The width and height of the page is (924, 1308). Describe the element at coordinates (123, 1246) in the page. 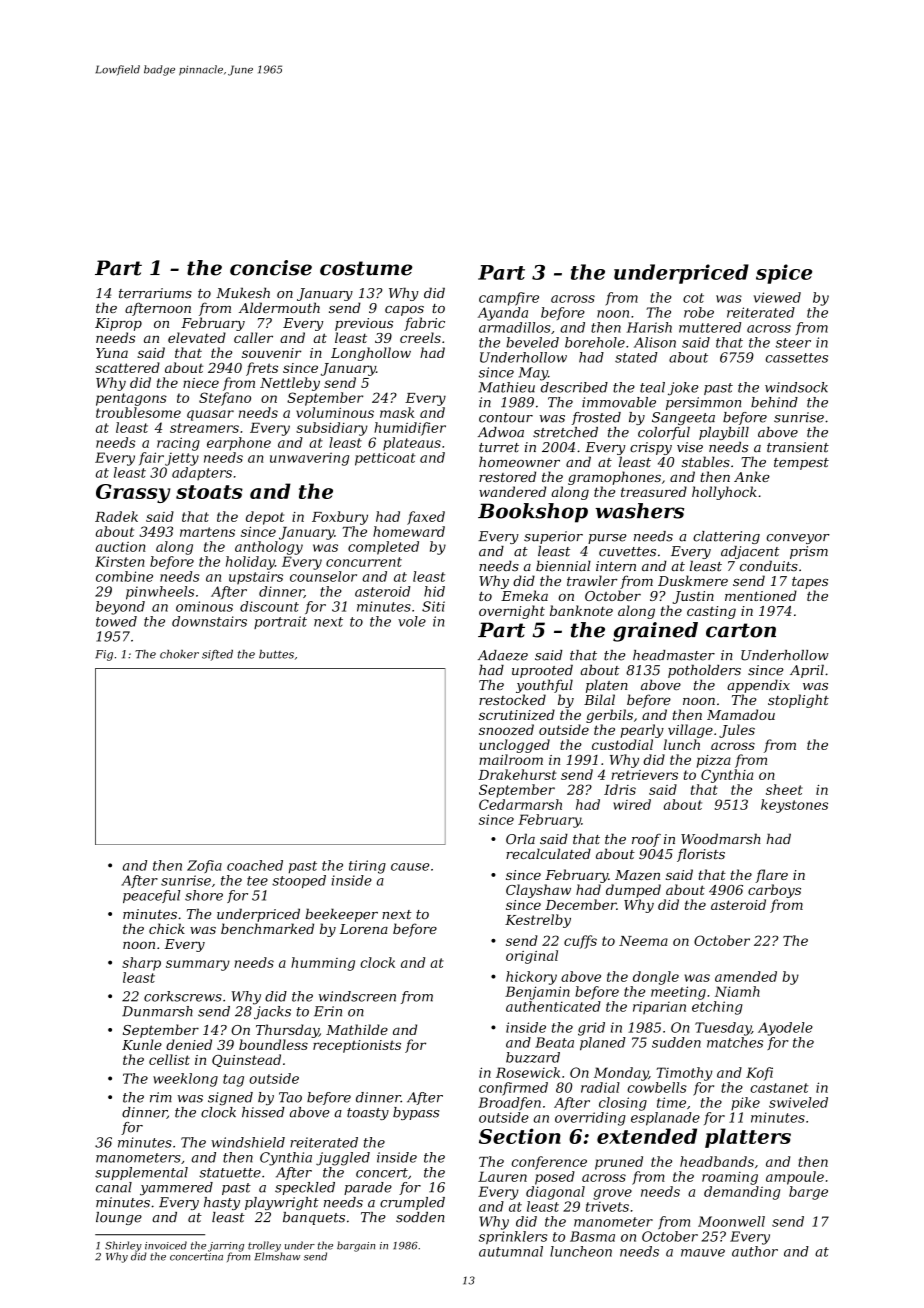

I see `Shirley` at that location.
